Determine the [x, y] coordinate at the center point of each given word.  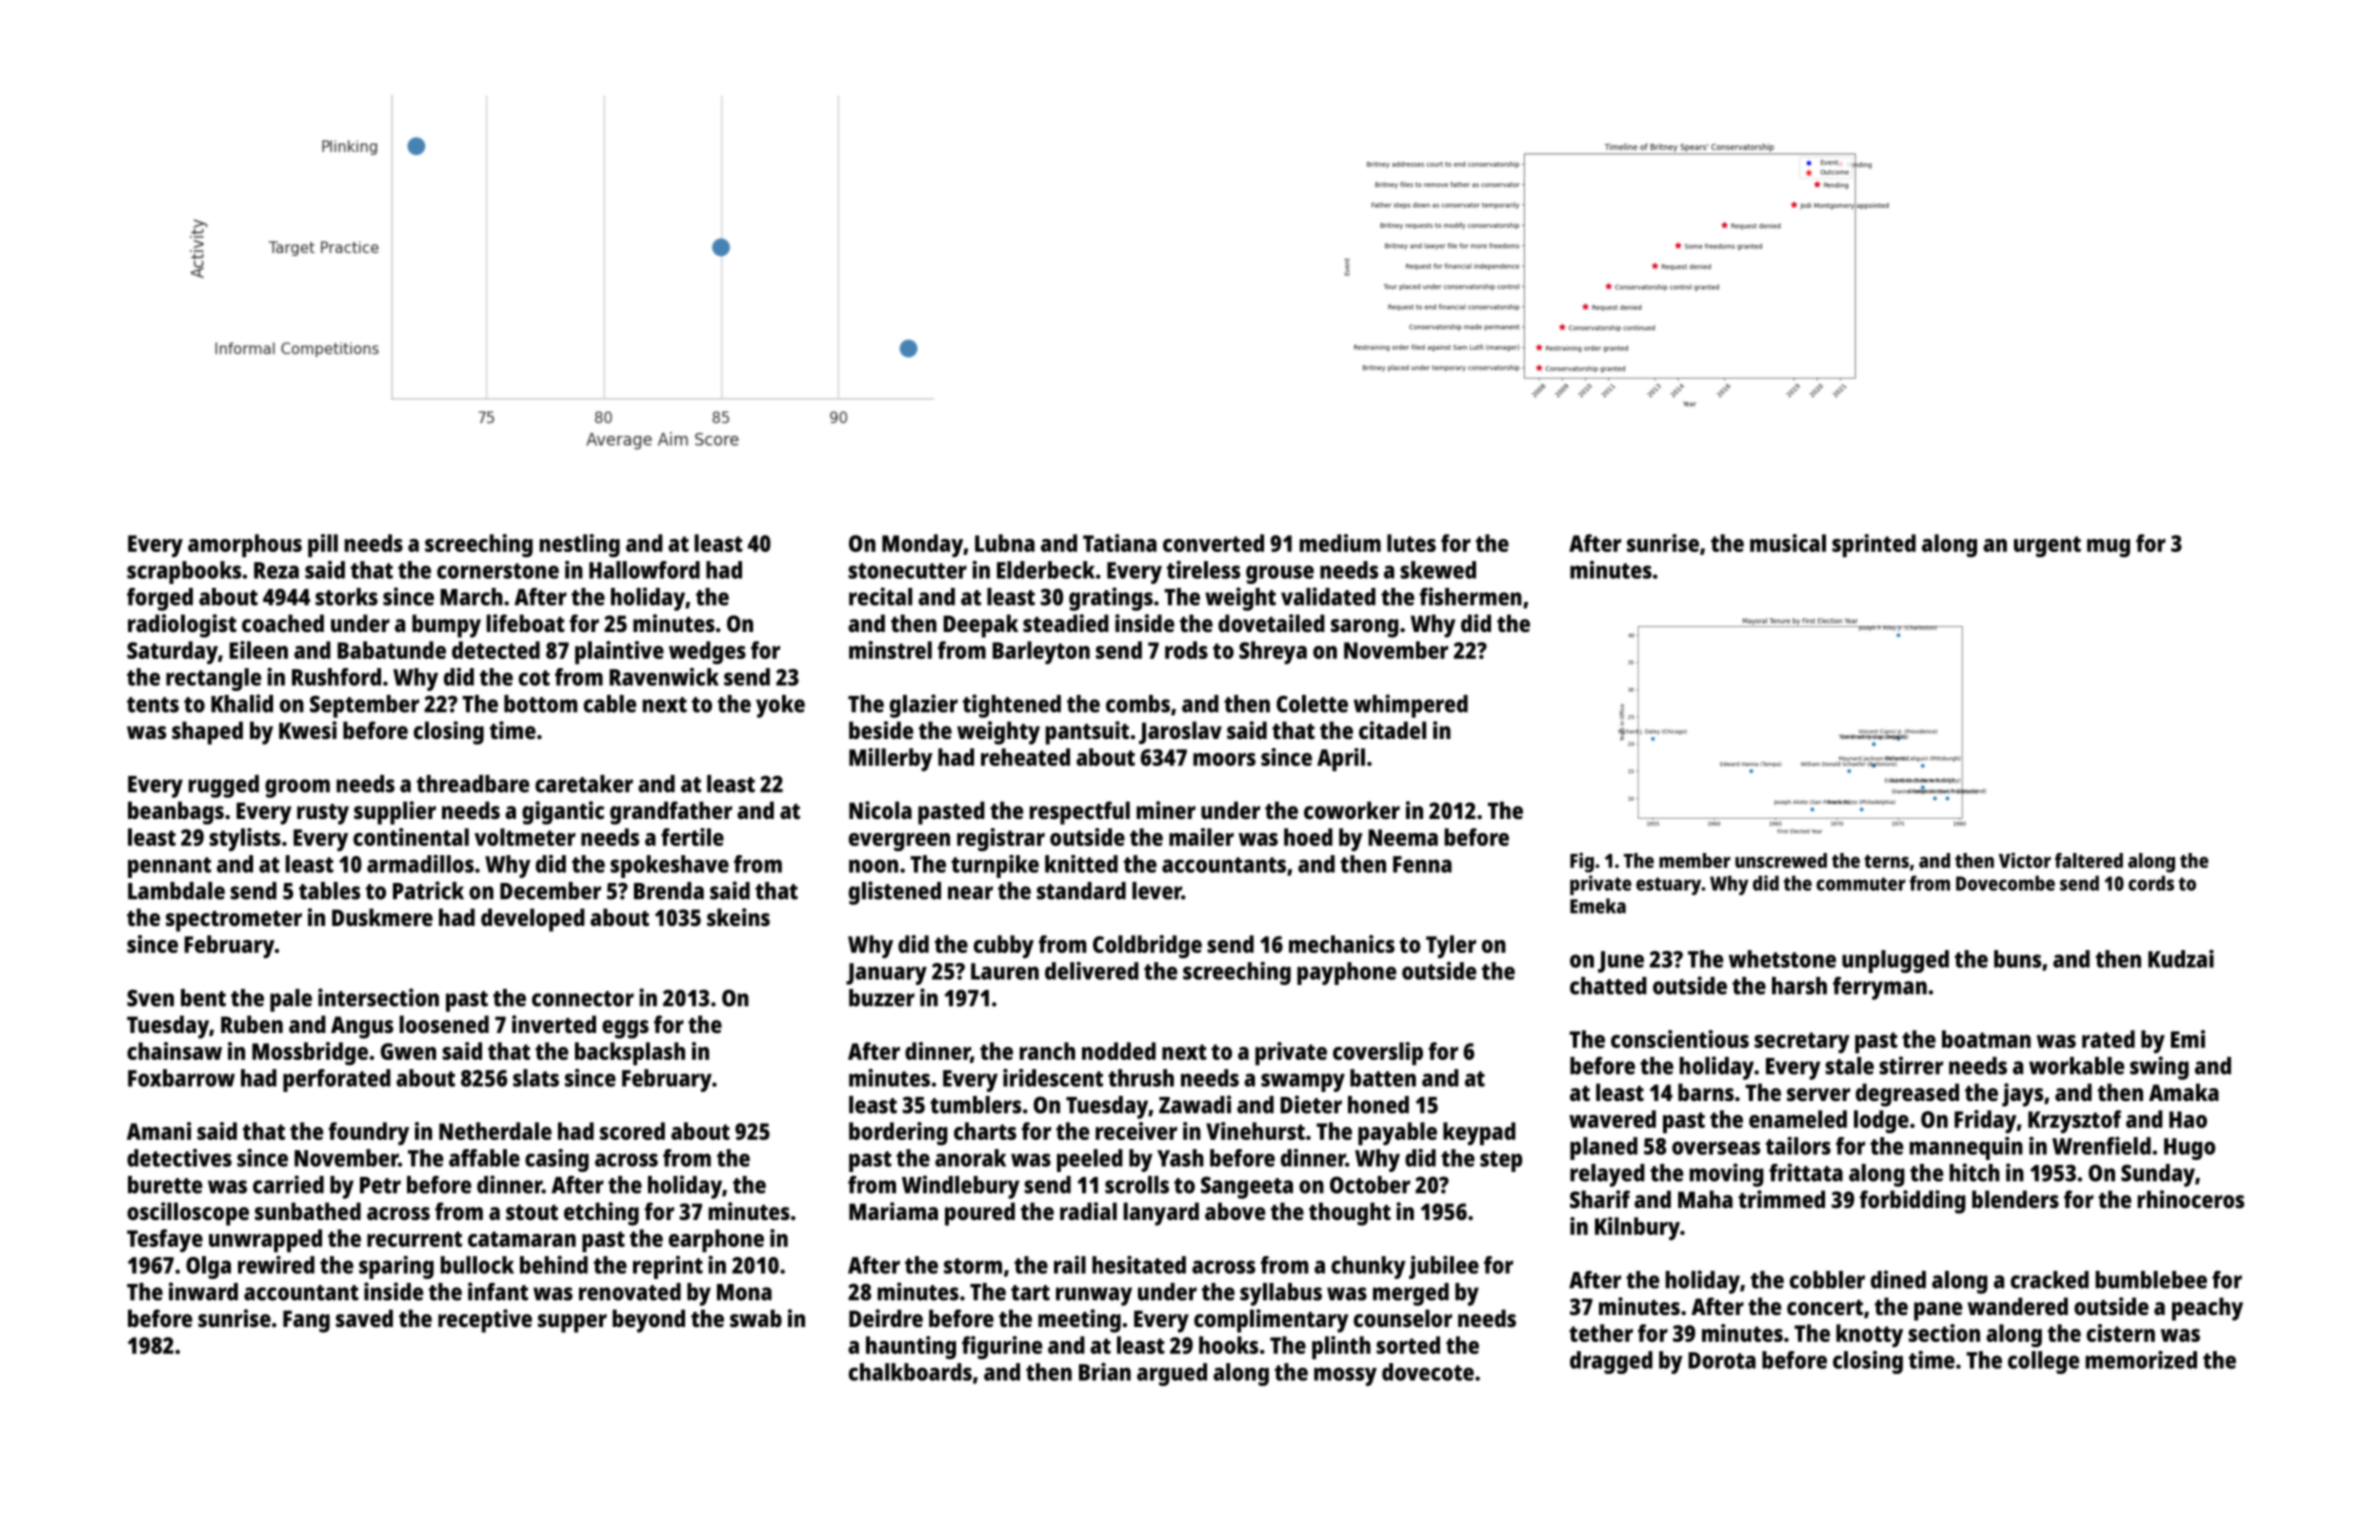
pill [323, 545]
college [2043, 1362]
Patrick [428, 890]
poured [980, 1214]
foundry [369, 1133]
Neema [1403, 837]
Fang [306, 1321]
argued [1172, 1374]
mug [2108, 548]
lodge [1881, 1121]
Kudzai [2181, 959]
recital [880, 596]
